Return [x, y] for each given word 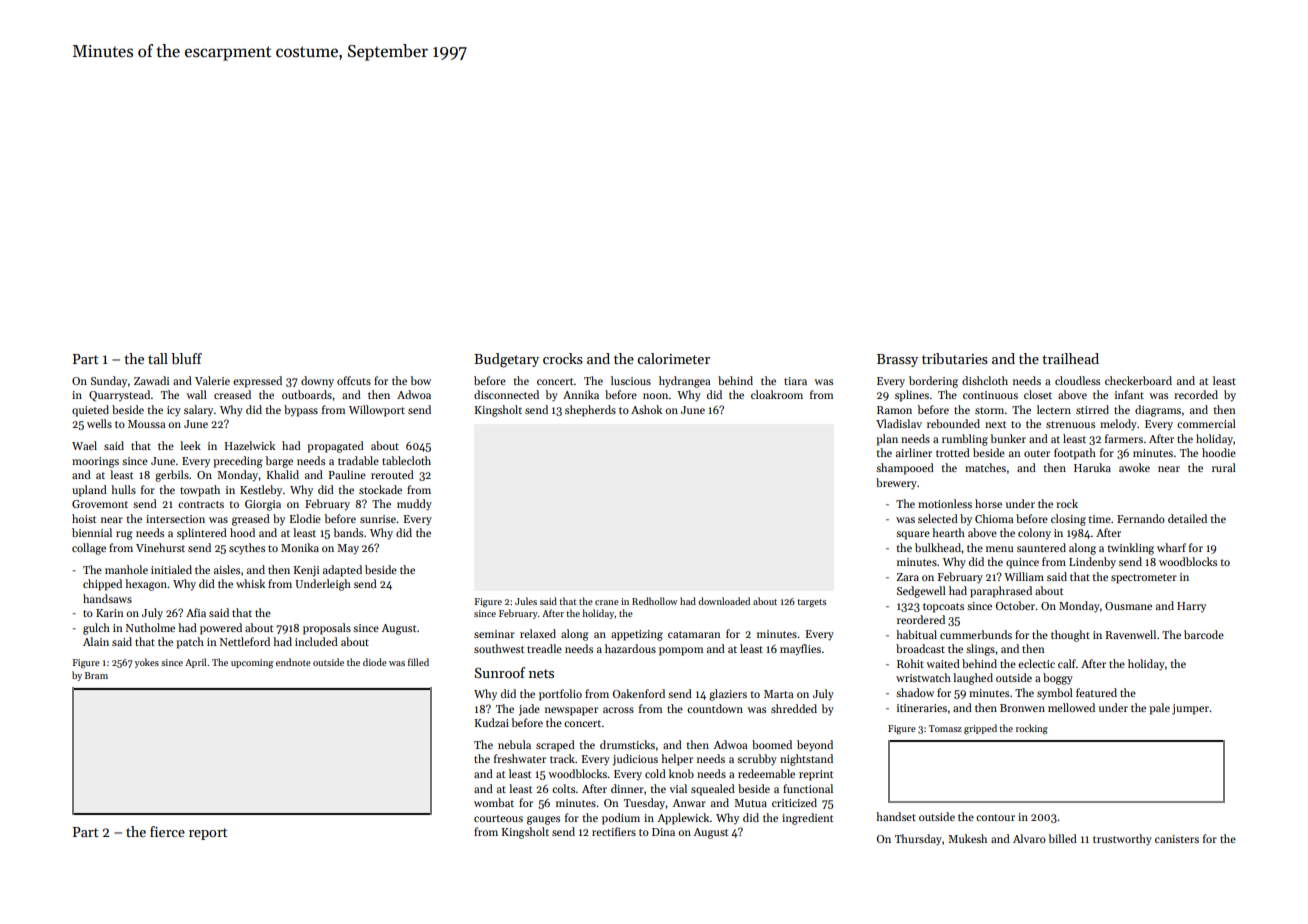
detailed [1187, 518]
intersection [175, 519]
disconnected [506, 394]
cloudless [1077, 380]
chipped [102, 585]
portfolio [560, 695]
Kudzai [491, 722]
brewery [896, 484]
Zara [907, 577]
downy [317, 382]
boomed [772, 744]
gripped [980, 729]
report [208, 834]
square [913, 535]
